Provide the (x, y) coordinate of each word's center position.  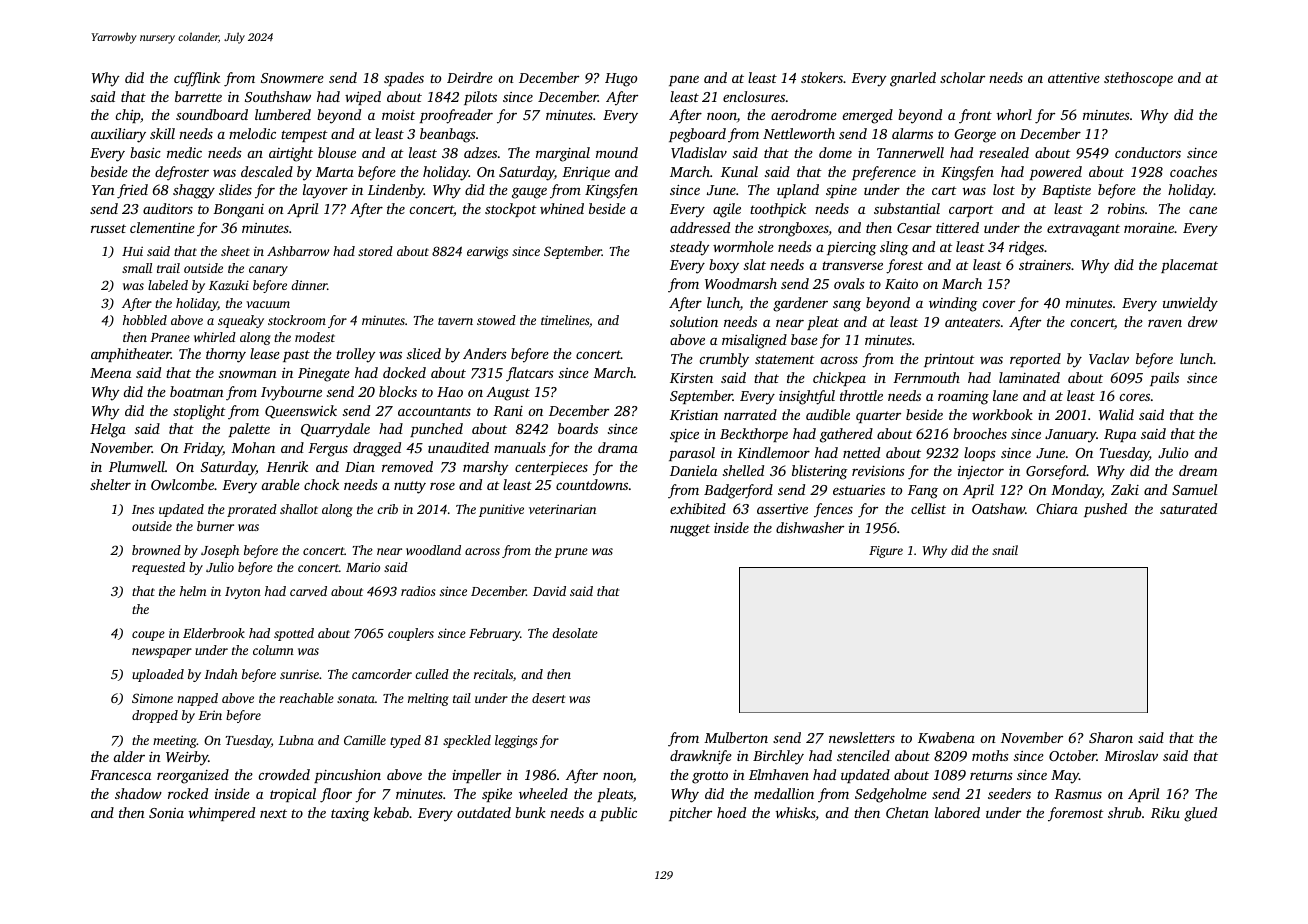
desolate (575, 633)
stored (375, 251)
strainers (1045, 265)
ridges (1026, 248)
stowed (496, 320)
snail (1005, 550)
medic (184, 152)
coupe (148, 636)
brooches (980, 433)
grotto (710, 777)
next (273, 813)
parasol (692, 454)
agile (727, 210)
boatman (197, 391)
